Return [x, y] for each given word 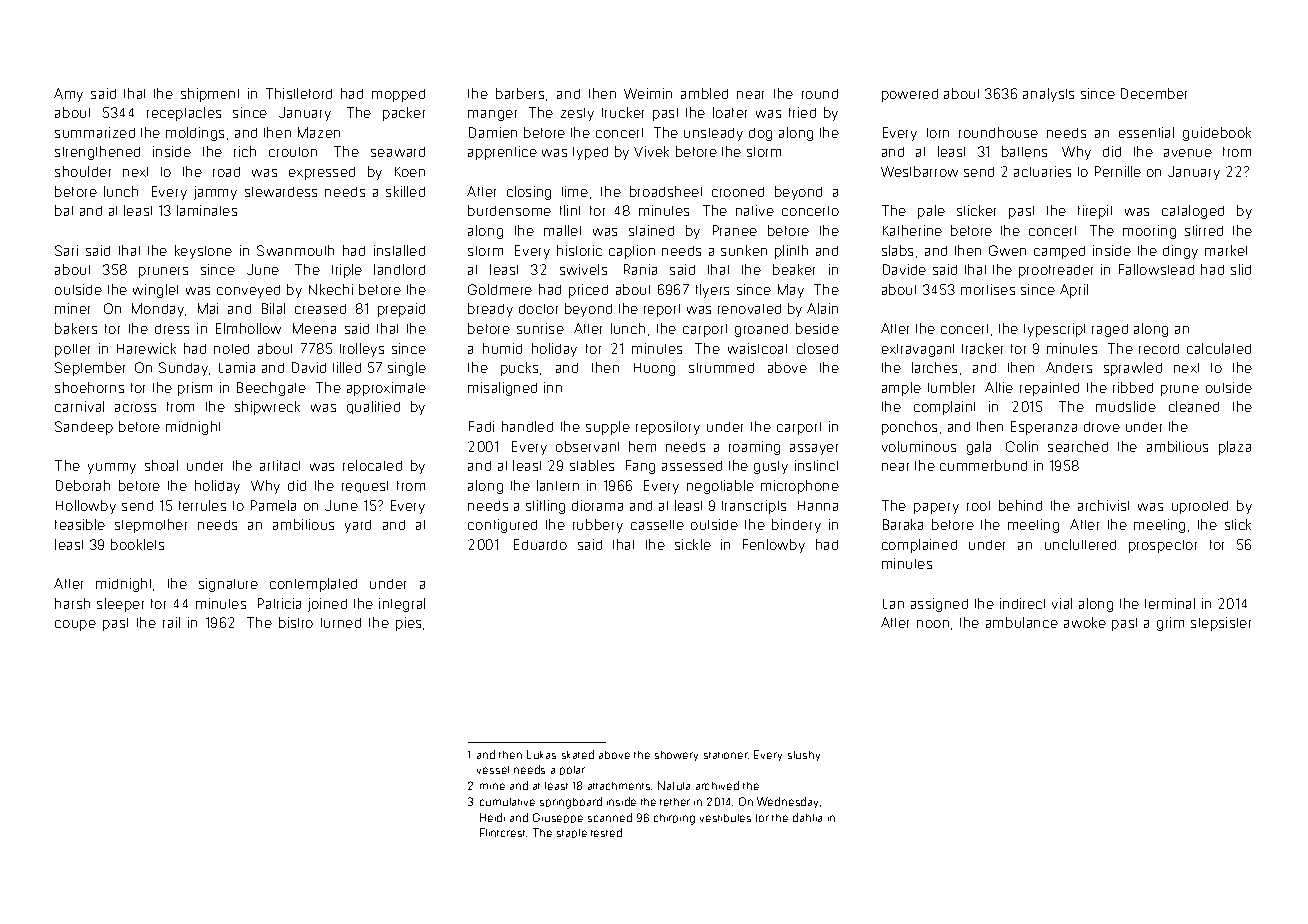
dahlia [807, 817]
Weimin [648, 93]
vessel [493, 770]
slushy [804, 756]
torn [938, 133]
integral [402, 605]
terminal [1170, 603]
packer [404, 114]
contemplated [313, 585]
